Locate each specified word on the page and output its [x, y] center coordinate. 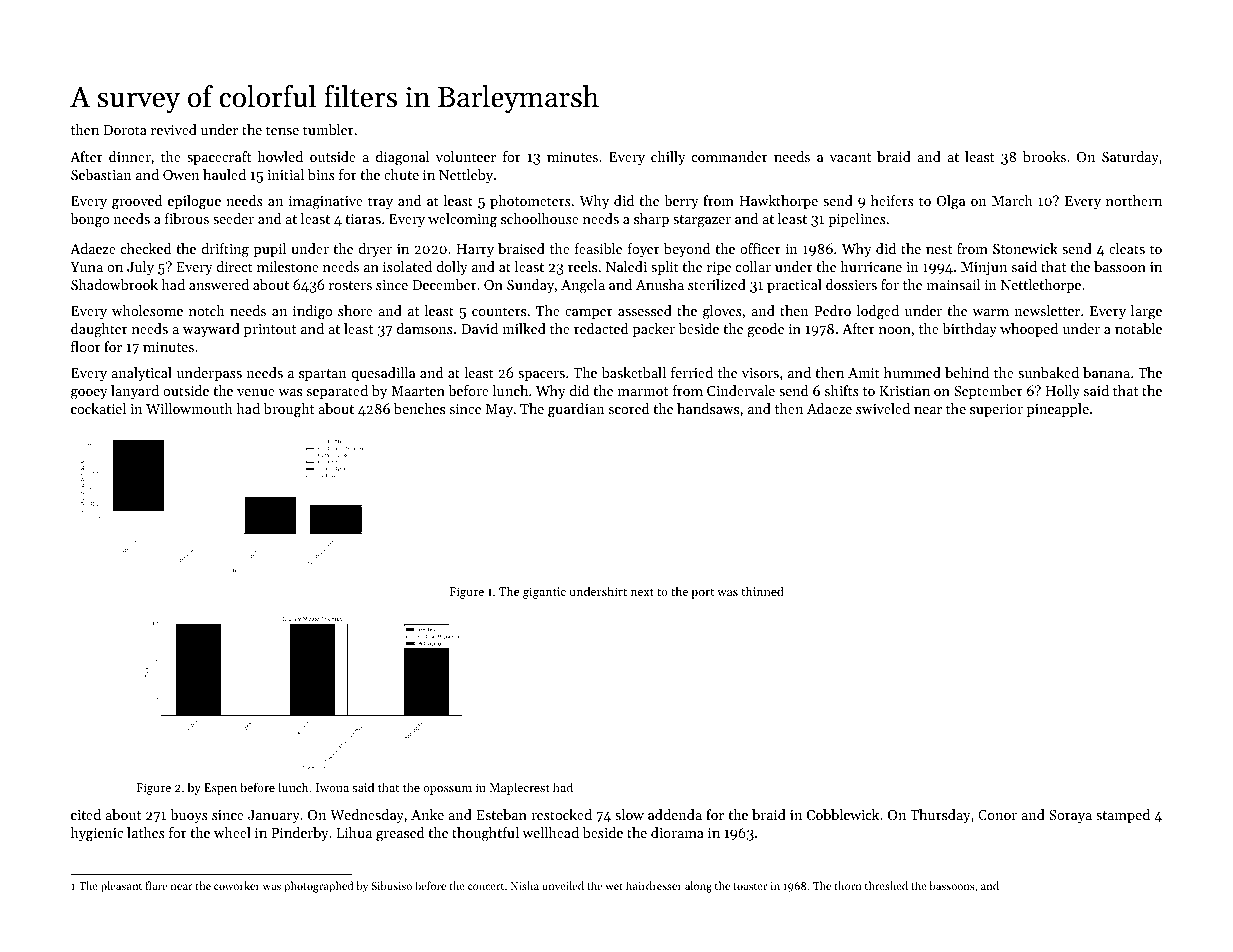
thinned [762, 591]
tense [282, 130]
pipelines [857, 220]
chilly [668, 158]
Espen [220, 789]
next [642, 592]
